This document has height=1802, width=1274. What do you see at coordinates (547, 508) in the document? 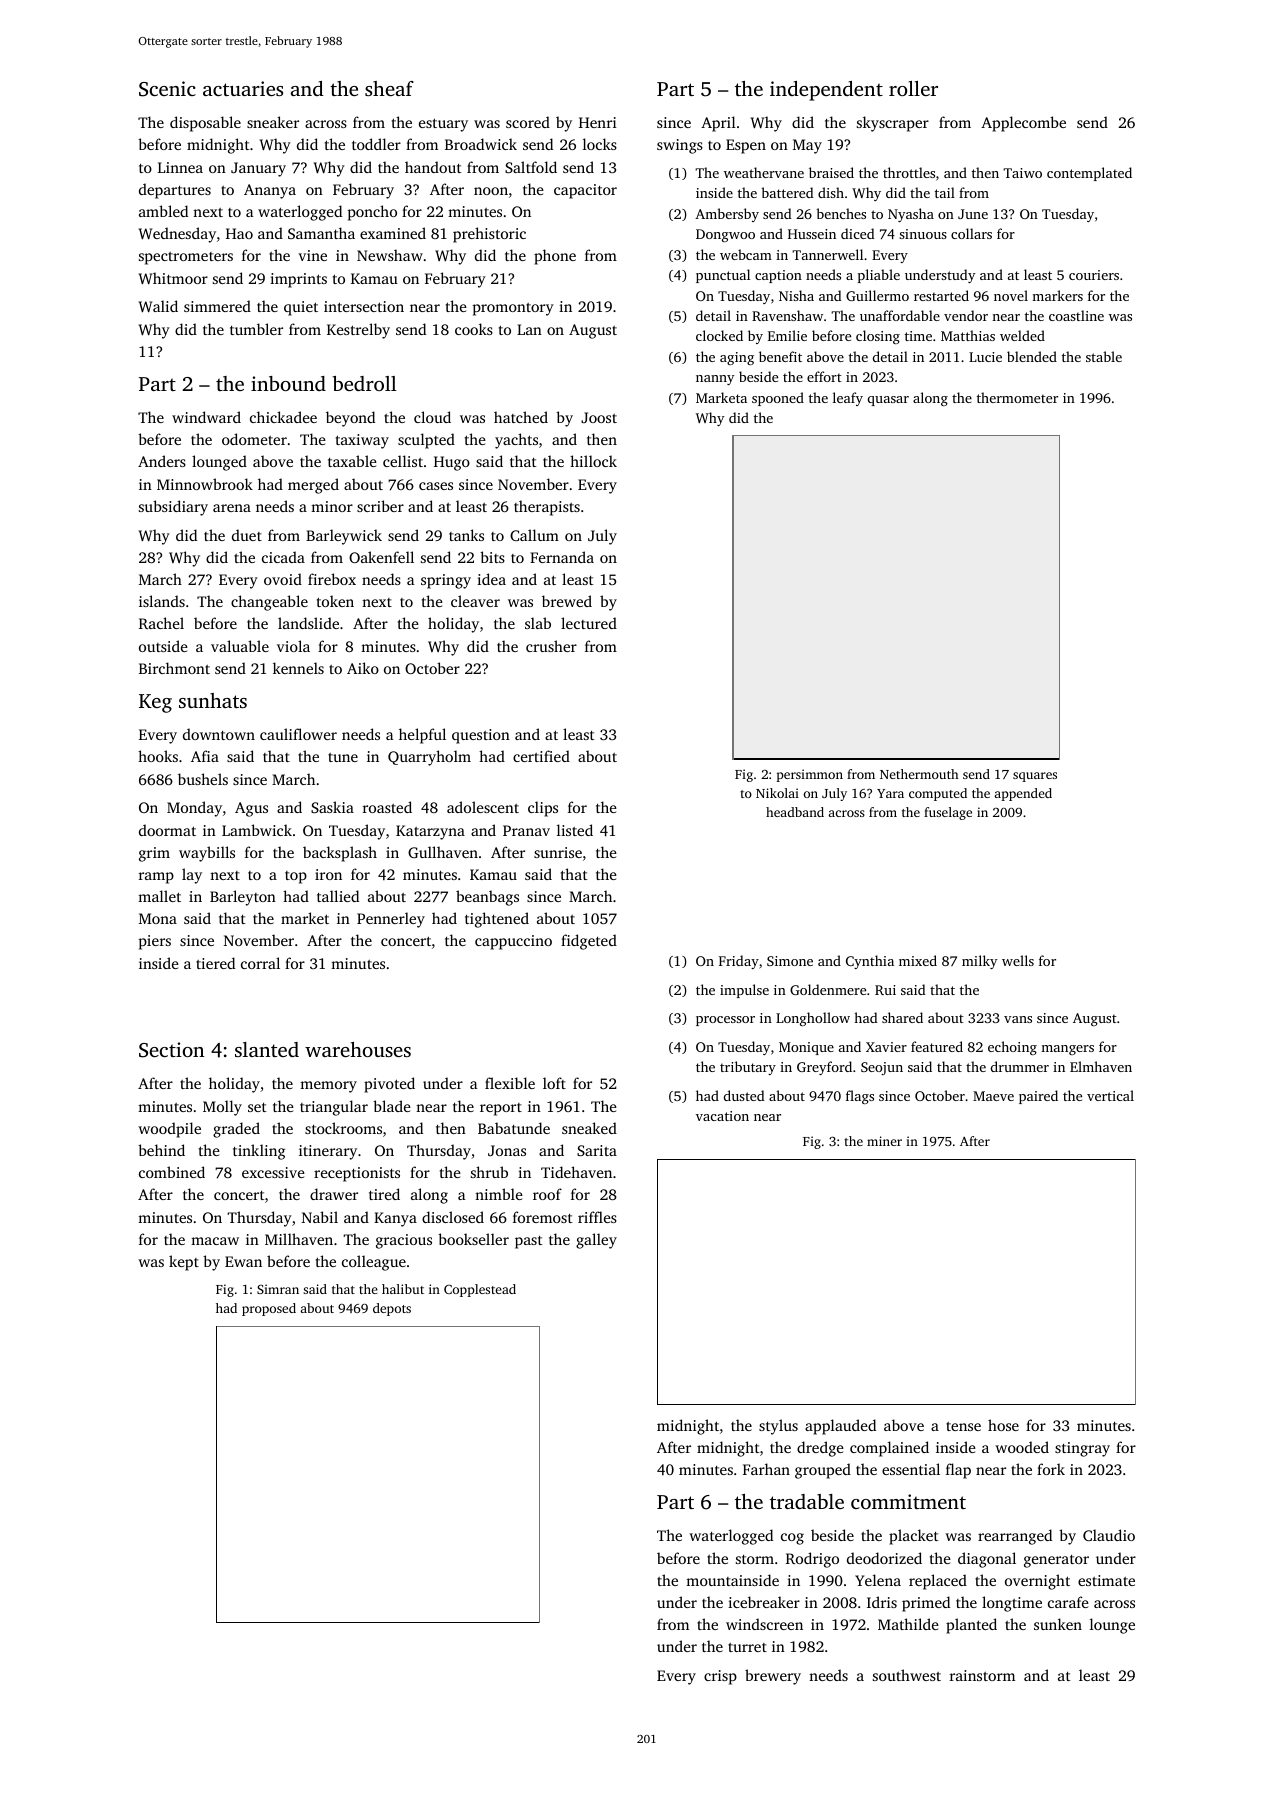
I see `therapists` at bounding box center [547, 508].
